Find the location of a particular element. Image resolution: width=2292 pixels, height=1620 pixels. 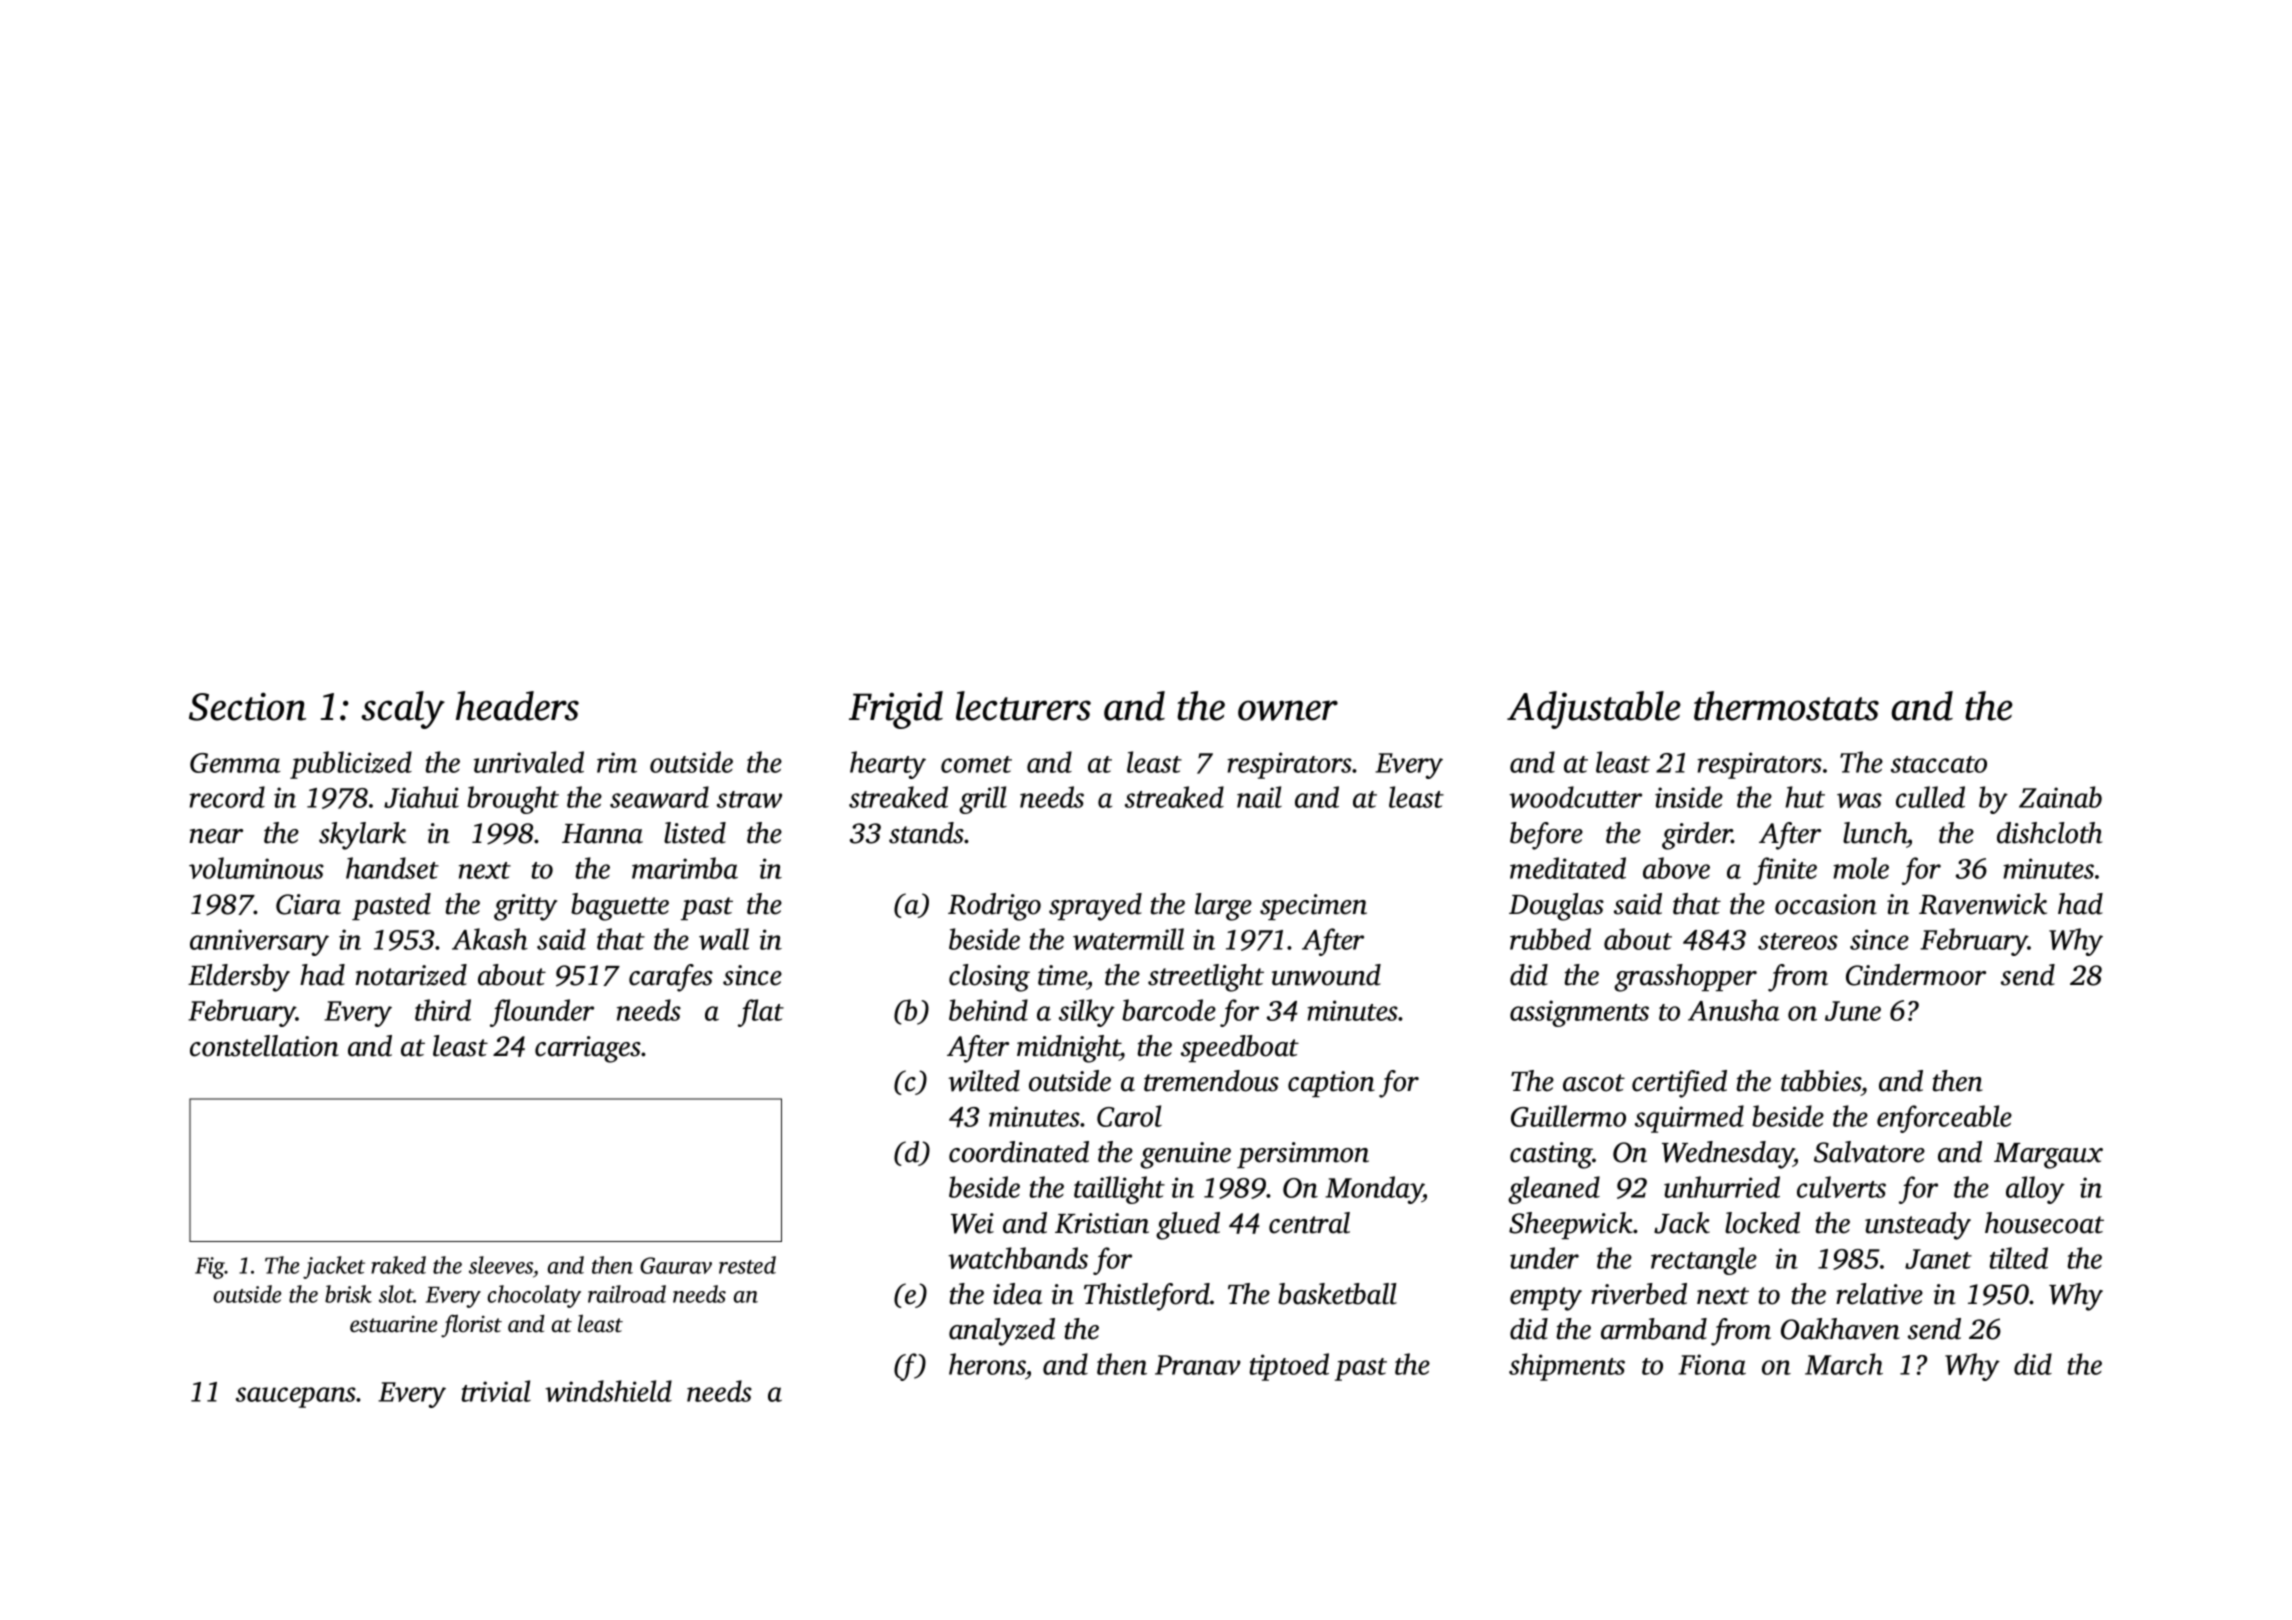

tiptoed is located at coordinates (1289, 1367).
